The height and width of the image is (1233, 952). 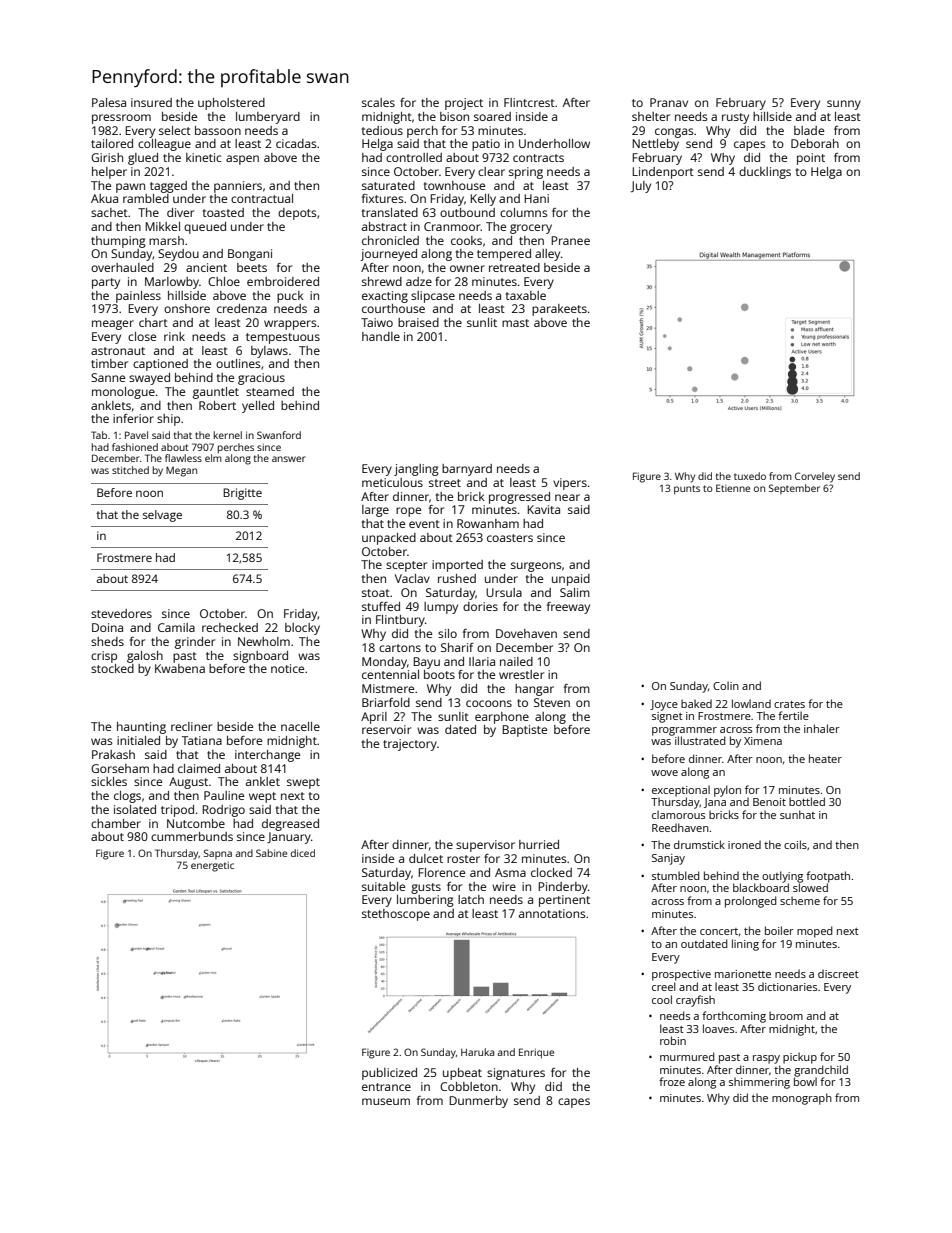 What do you see at coordinates (515, 323) in the image?
I see `mast` at bounding box center [515, 323].
